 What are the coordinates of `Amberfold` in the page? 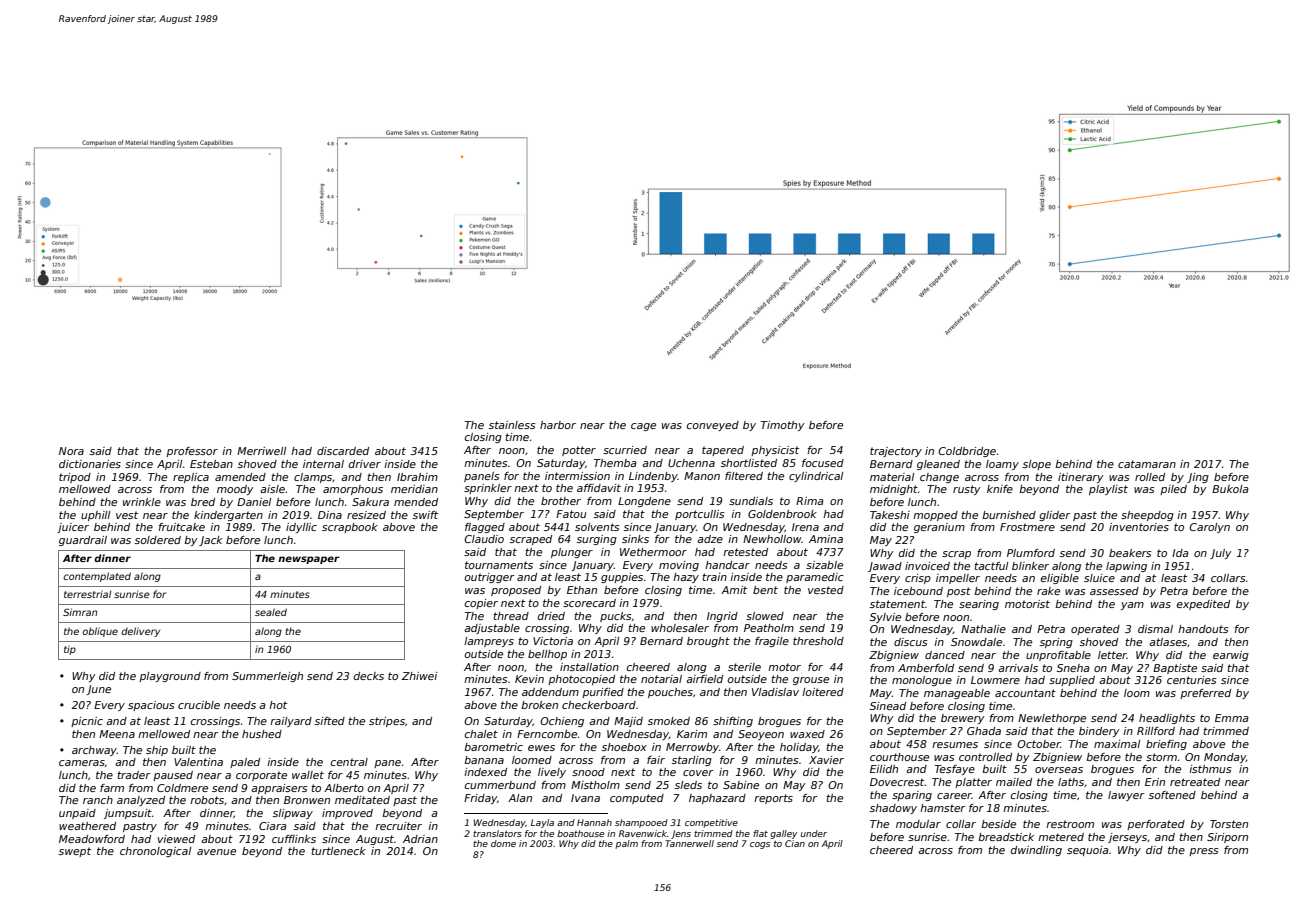 It's located at (926, 668).
